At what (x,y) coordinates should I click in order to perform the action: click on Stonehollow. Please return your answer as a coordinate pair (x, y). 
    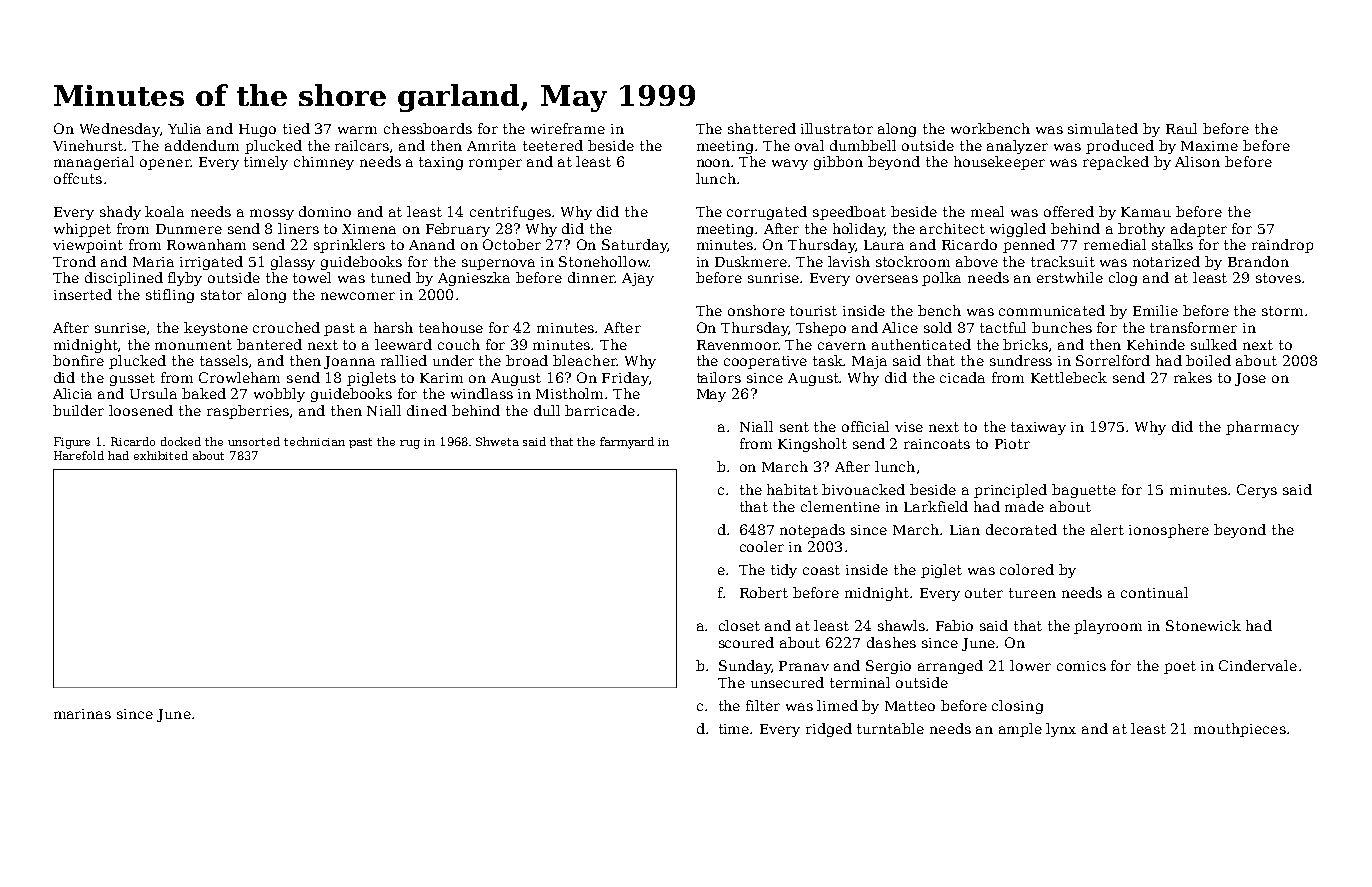
    Looking at the image, I should click on (604, 261).
